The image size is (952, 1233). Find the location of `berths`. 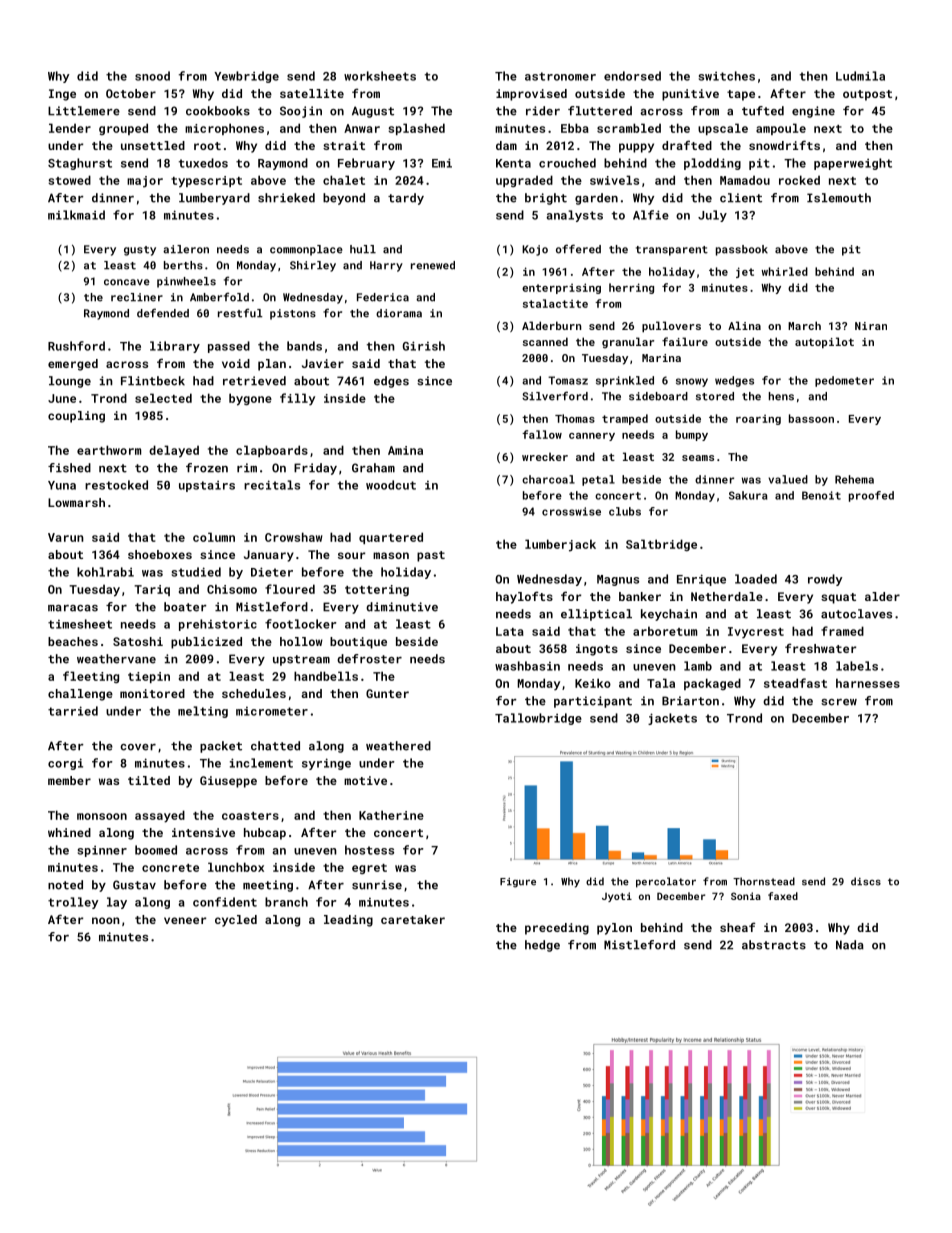

berths is located at coordinates (183, 265).
